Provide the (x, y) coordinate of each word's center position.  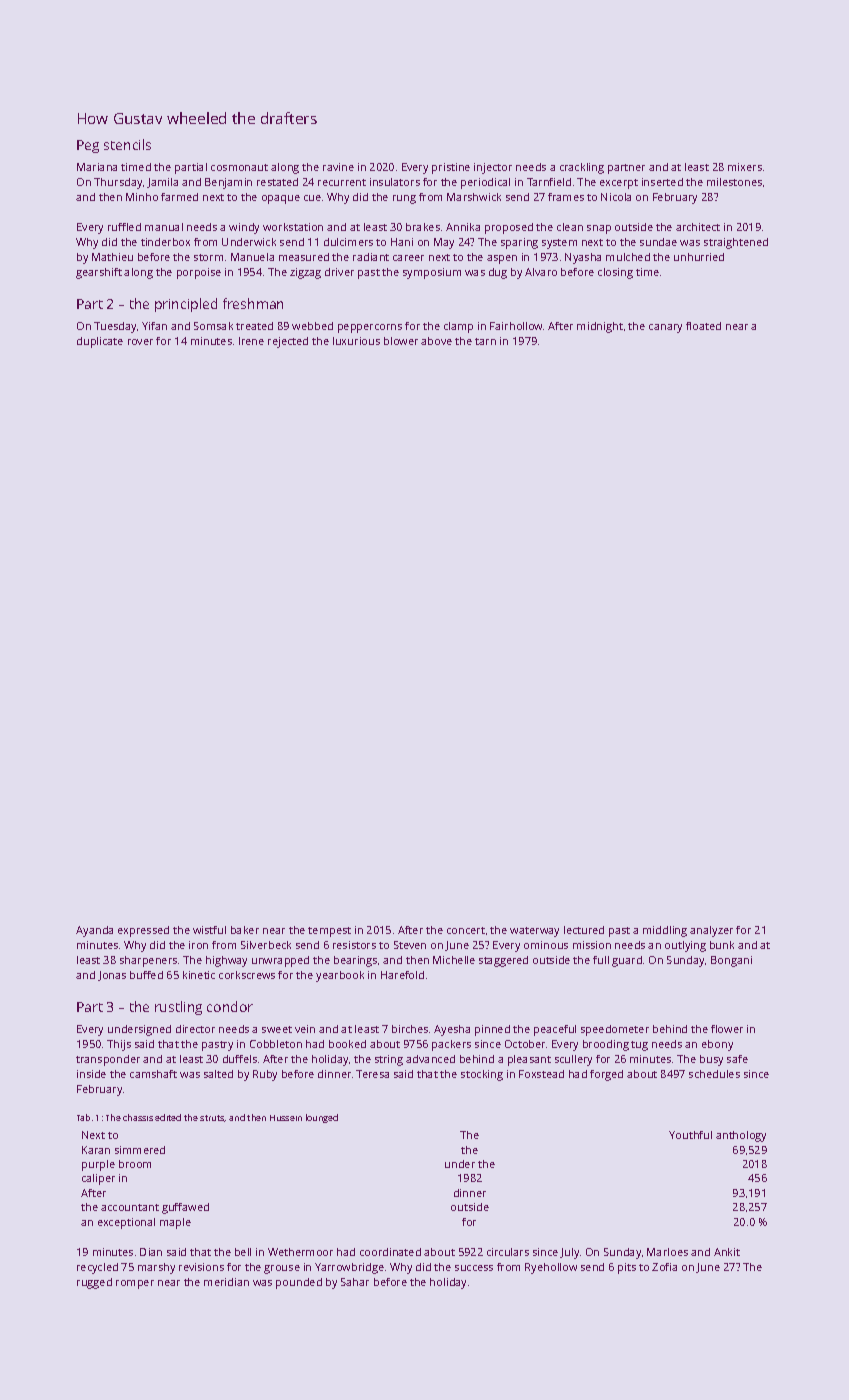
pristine (451, 168)
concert (466, 930)
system (559, 244)
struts (212, 1118)
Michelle (454, 960)
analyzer (711, 931)
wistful (209, 930)
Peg (88, 146)
